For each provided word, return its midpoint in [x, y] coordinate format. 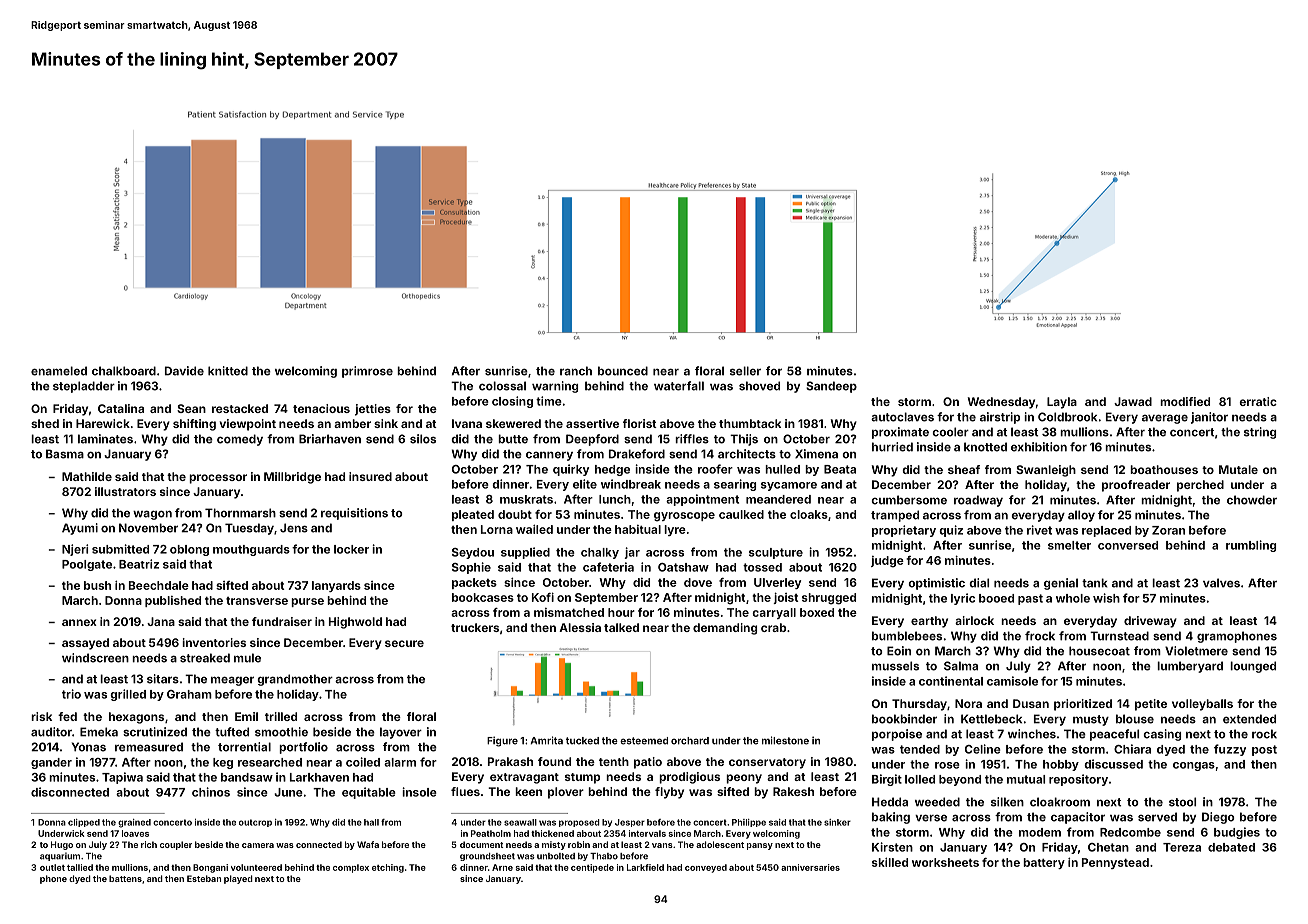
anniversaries [810, 867]
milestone [785, 740]
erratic [1258, 401]
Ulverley [777, 583]
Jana [161, 621]
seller [745, 371]
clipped [84, 823]
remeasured [149, 747]
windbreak [631, 484]
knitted [228, 371]
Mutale [1238, 469]
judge [887, 562]
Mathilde [87, 476]
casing [1162, 735]
